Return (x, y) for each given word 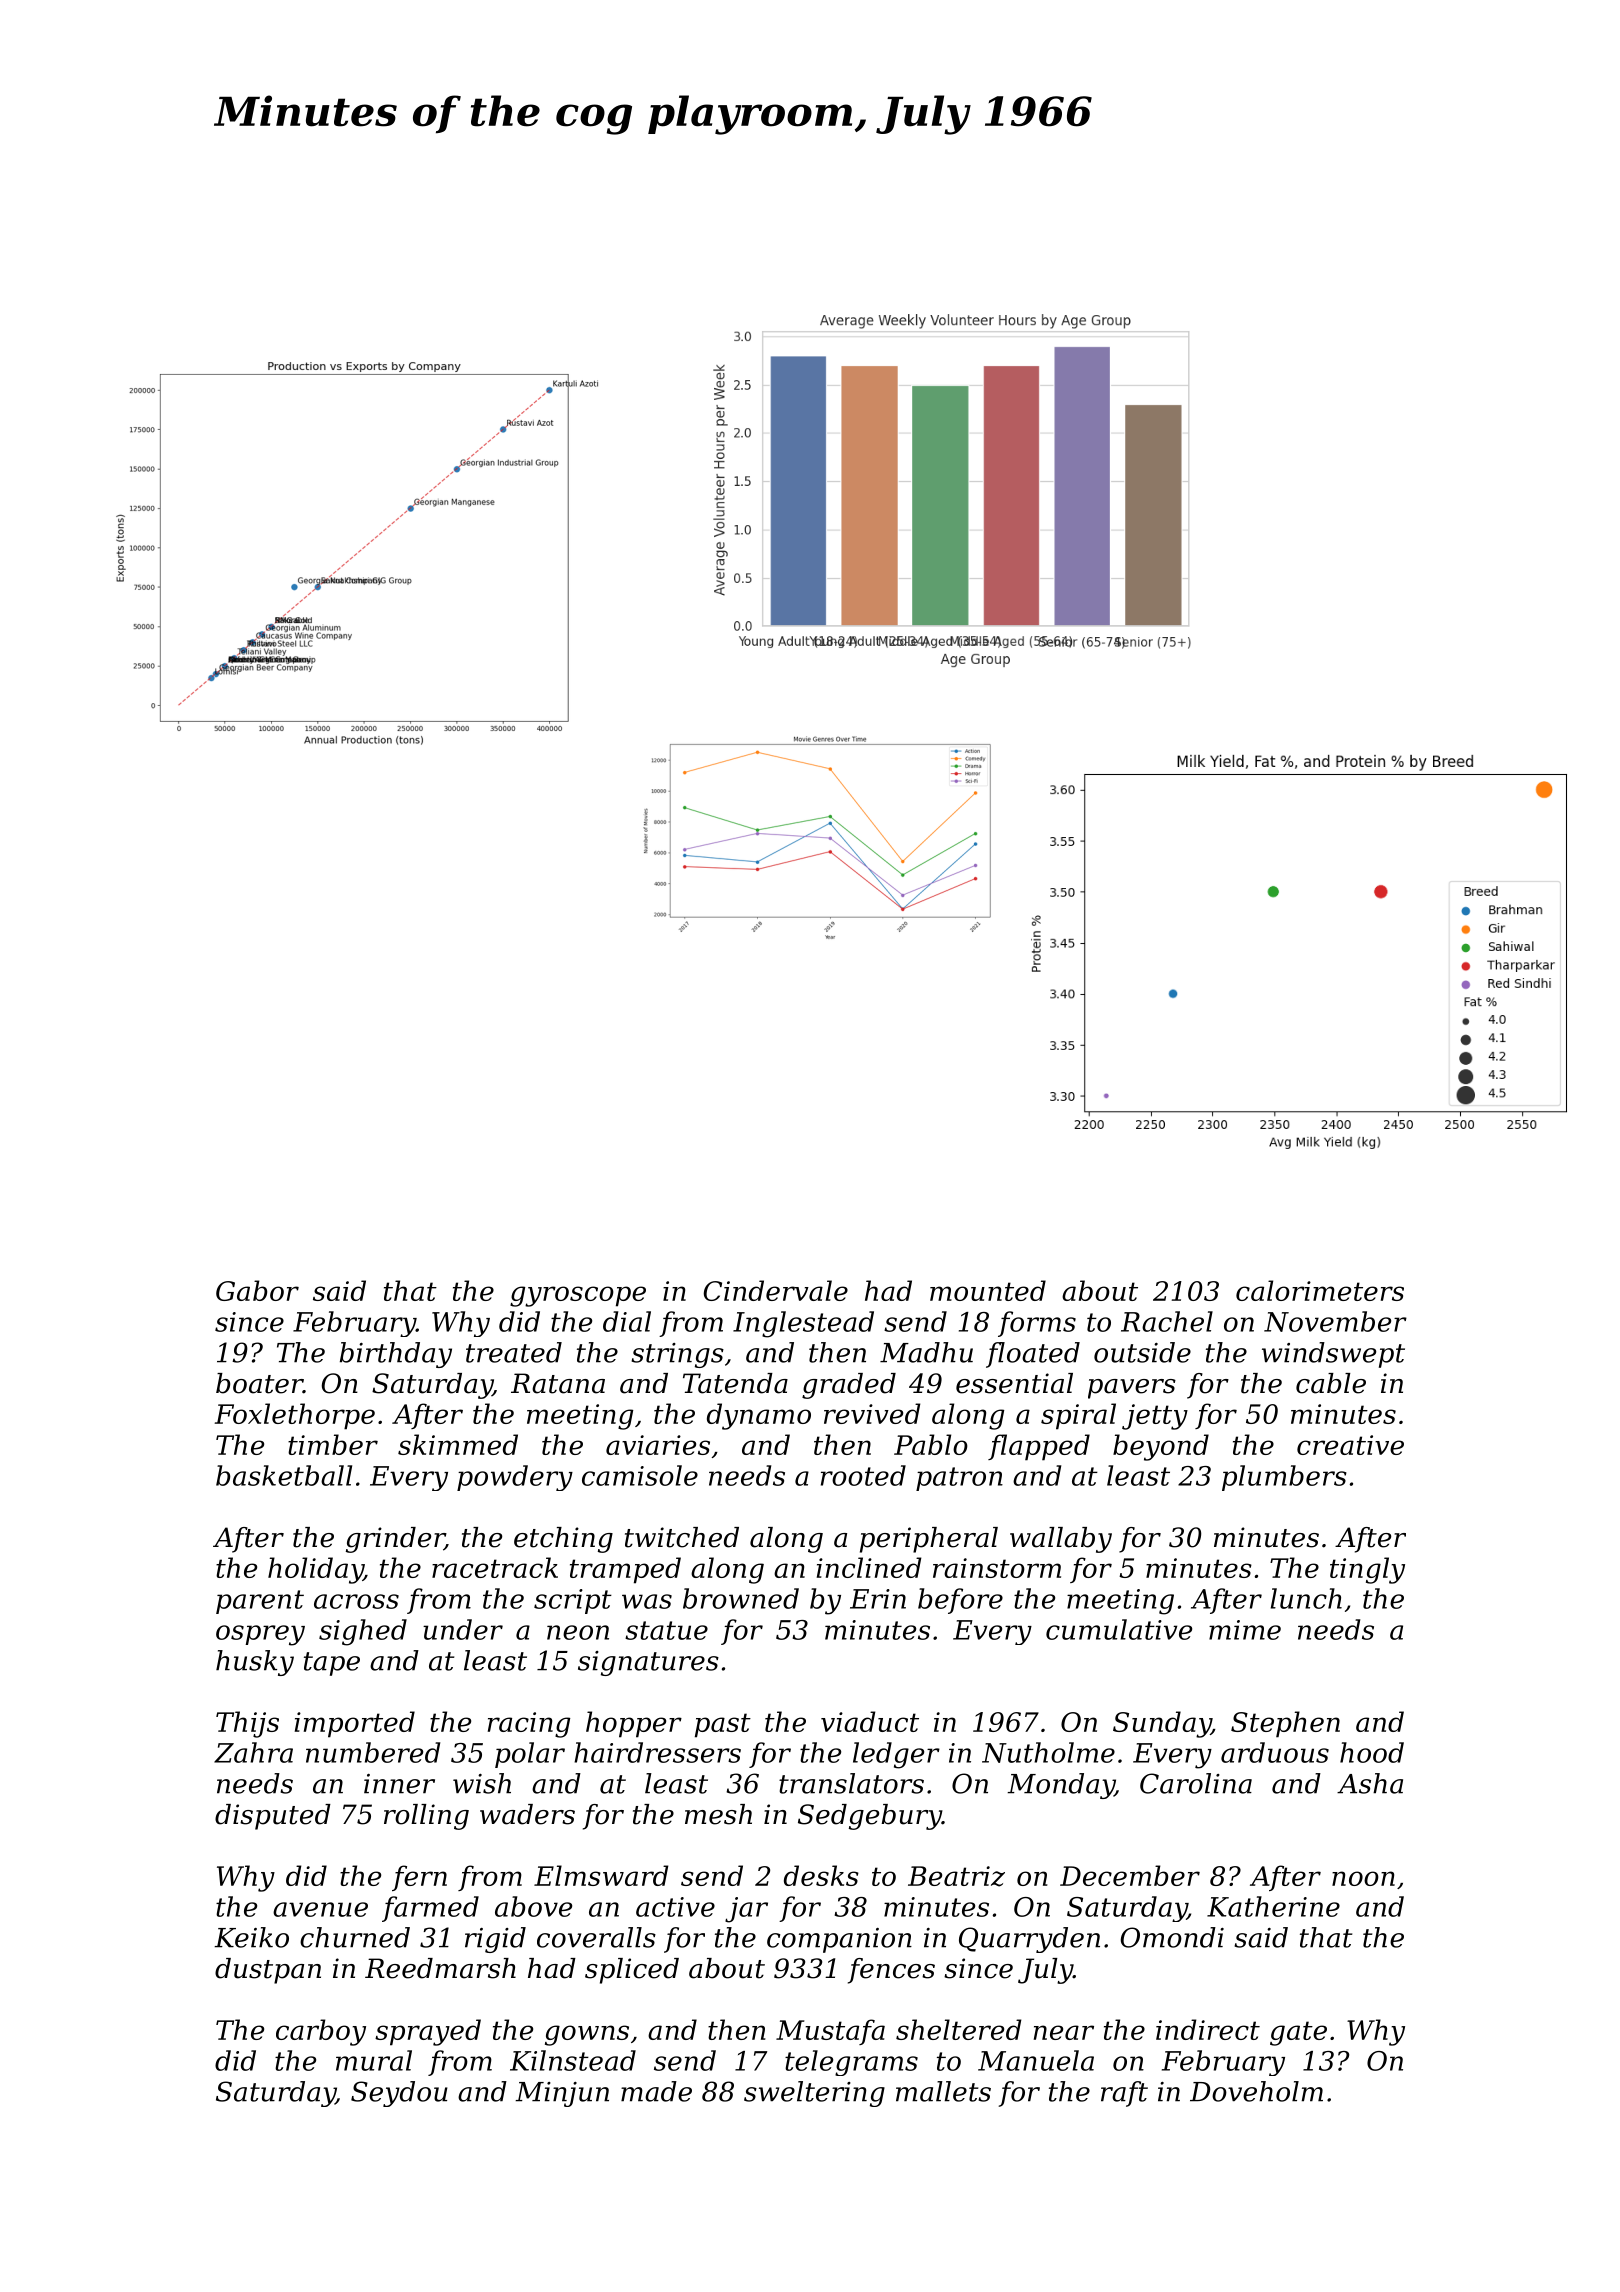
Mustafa (830, 2032)
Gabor (257, 1290)
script (573, 1601)
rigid (495, 1940)
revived (872, 1413)
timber (333, 1444)
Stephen (1285, 1724)
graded (849, 1386)
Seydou (399, 2094)
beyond (1161, 1447)
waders (527, 1814)
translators (851, 1783)
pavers (1132, 1389)
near (1064, 2032)
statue (666, 1630)
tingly (1367, 1570)
